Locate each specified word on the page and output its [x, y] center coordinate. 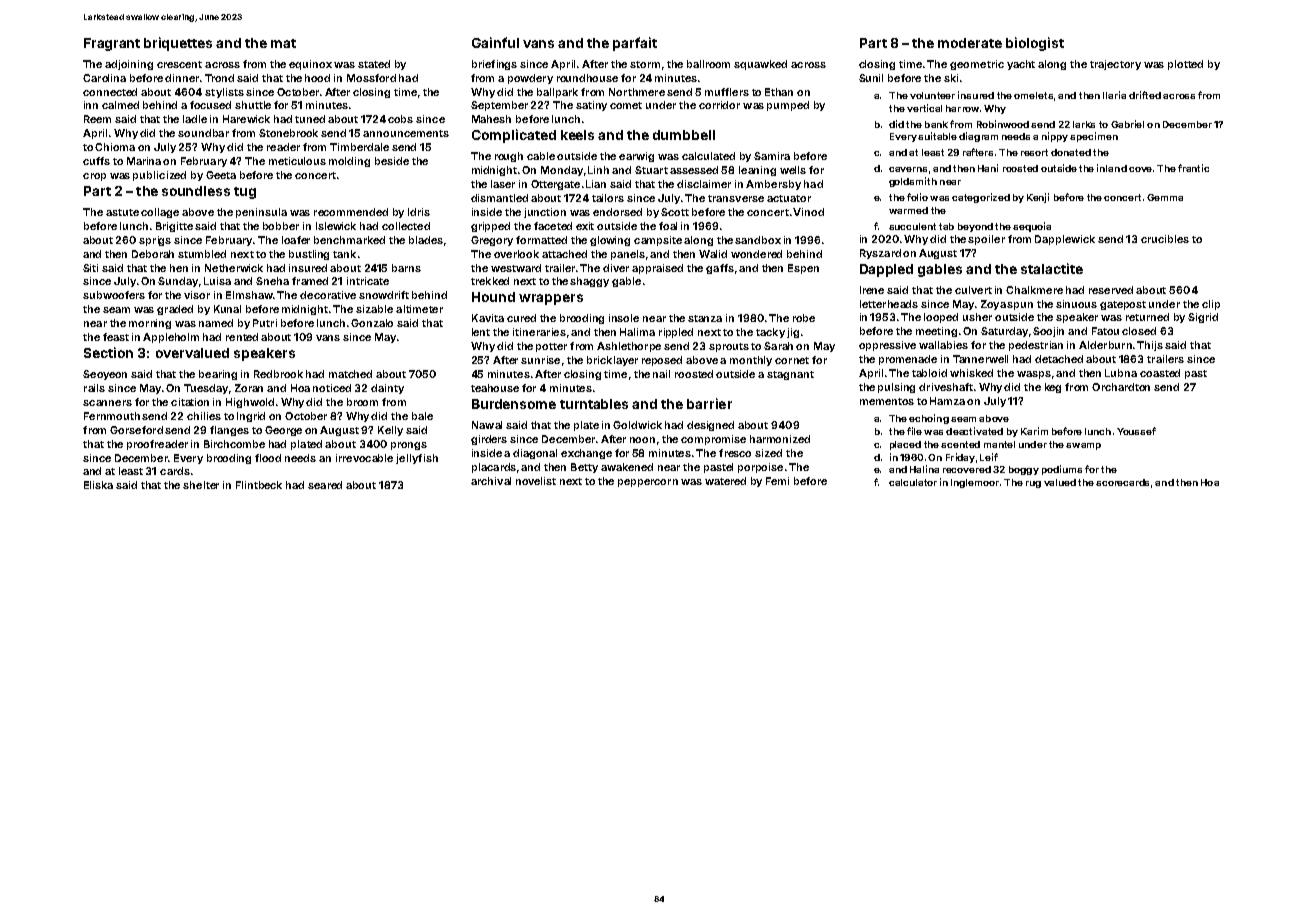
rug [1033, 484]
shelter [201, 485]
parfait [635, 44]
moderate [970, 43]
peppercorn [648, 483]
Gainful [495, 42]
